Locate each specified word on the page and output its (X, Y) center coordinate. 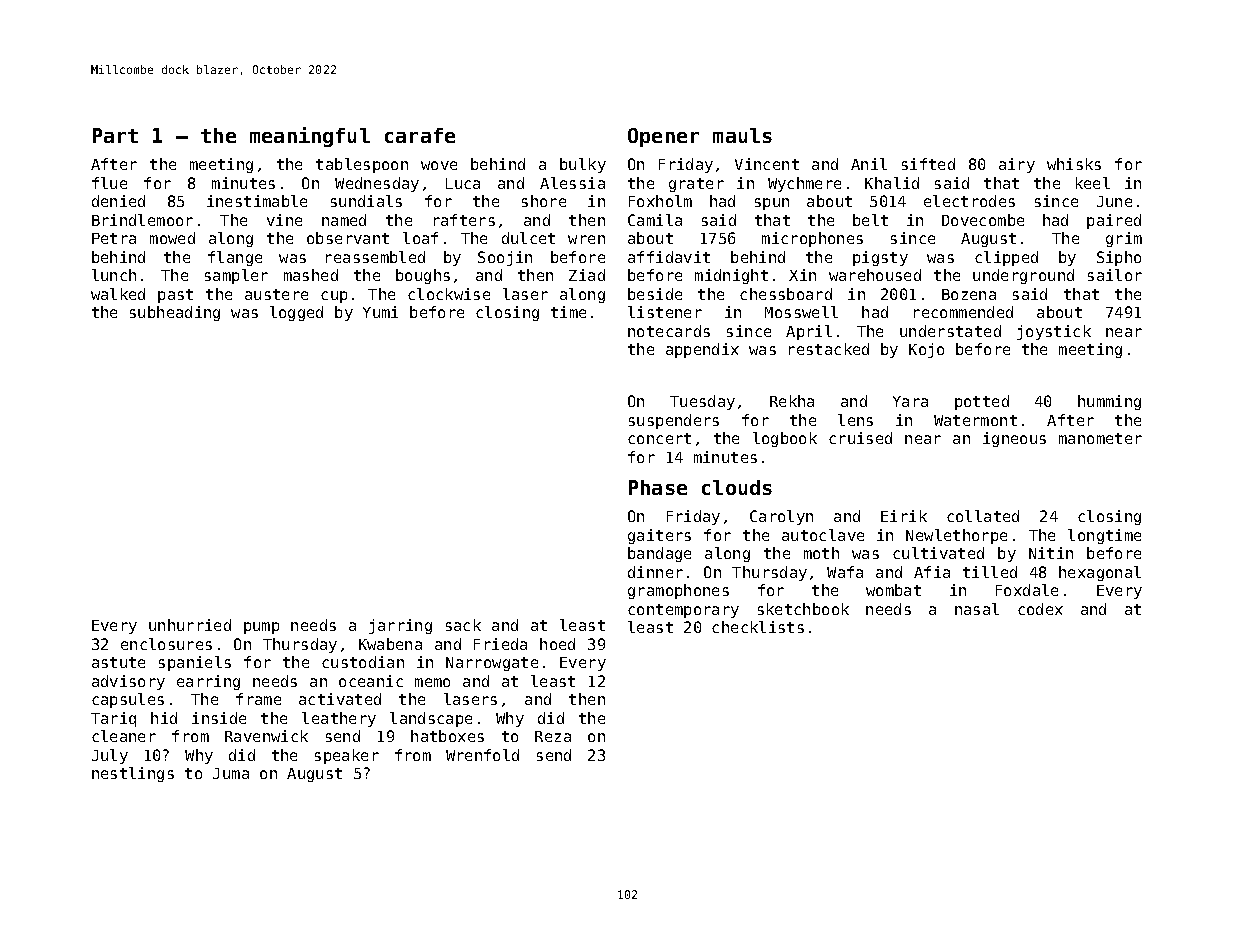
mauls (742, 135)
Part (115, 135)
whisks (1074, 164)
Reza (553, 736)
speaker (347, 756)
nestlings (133, 774)
